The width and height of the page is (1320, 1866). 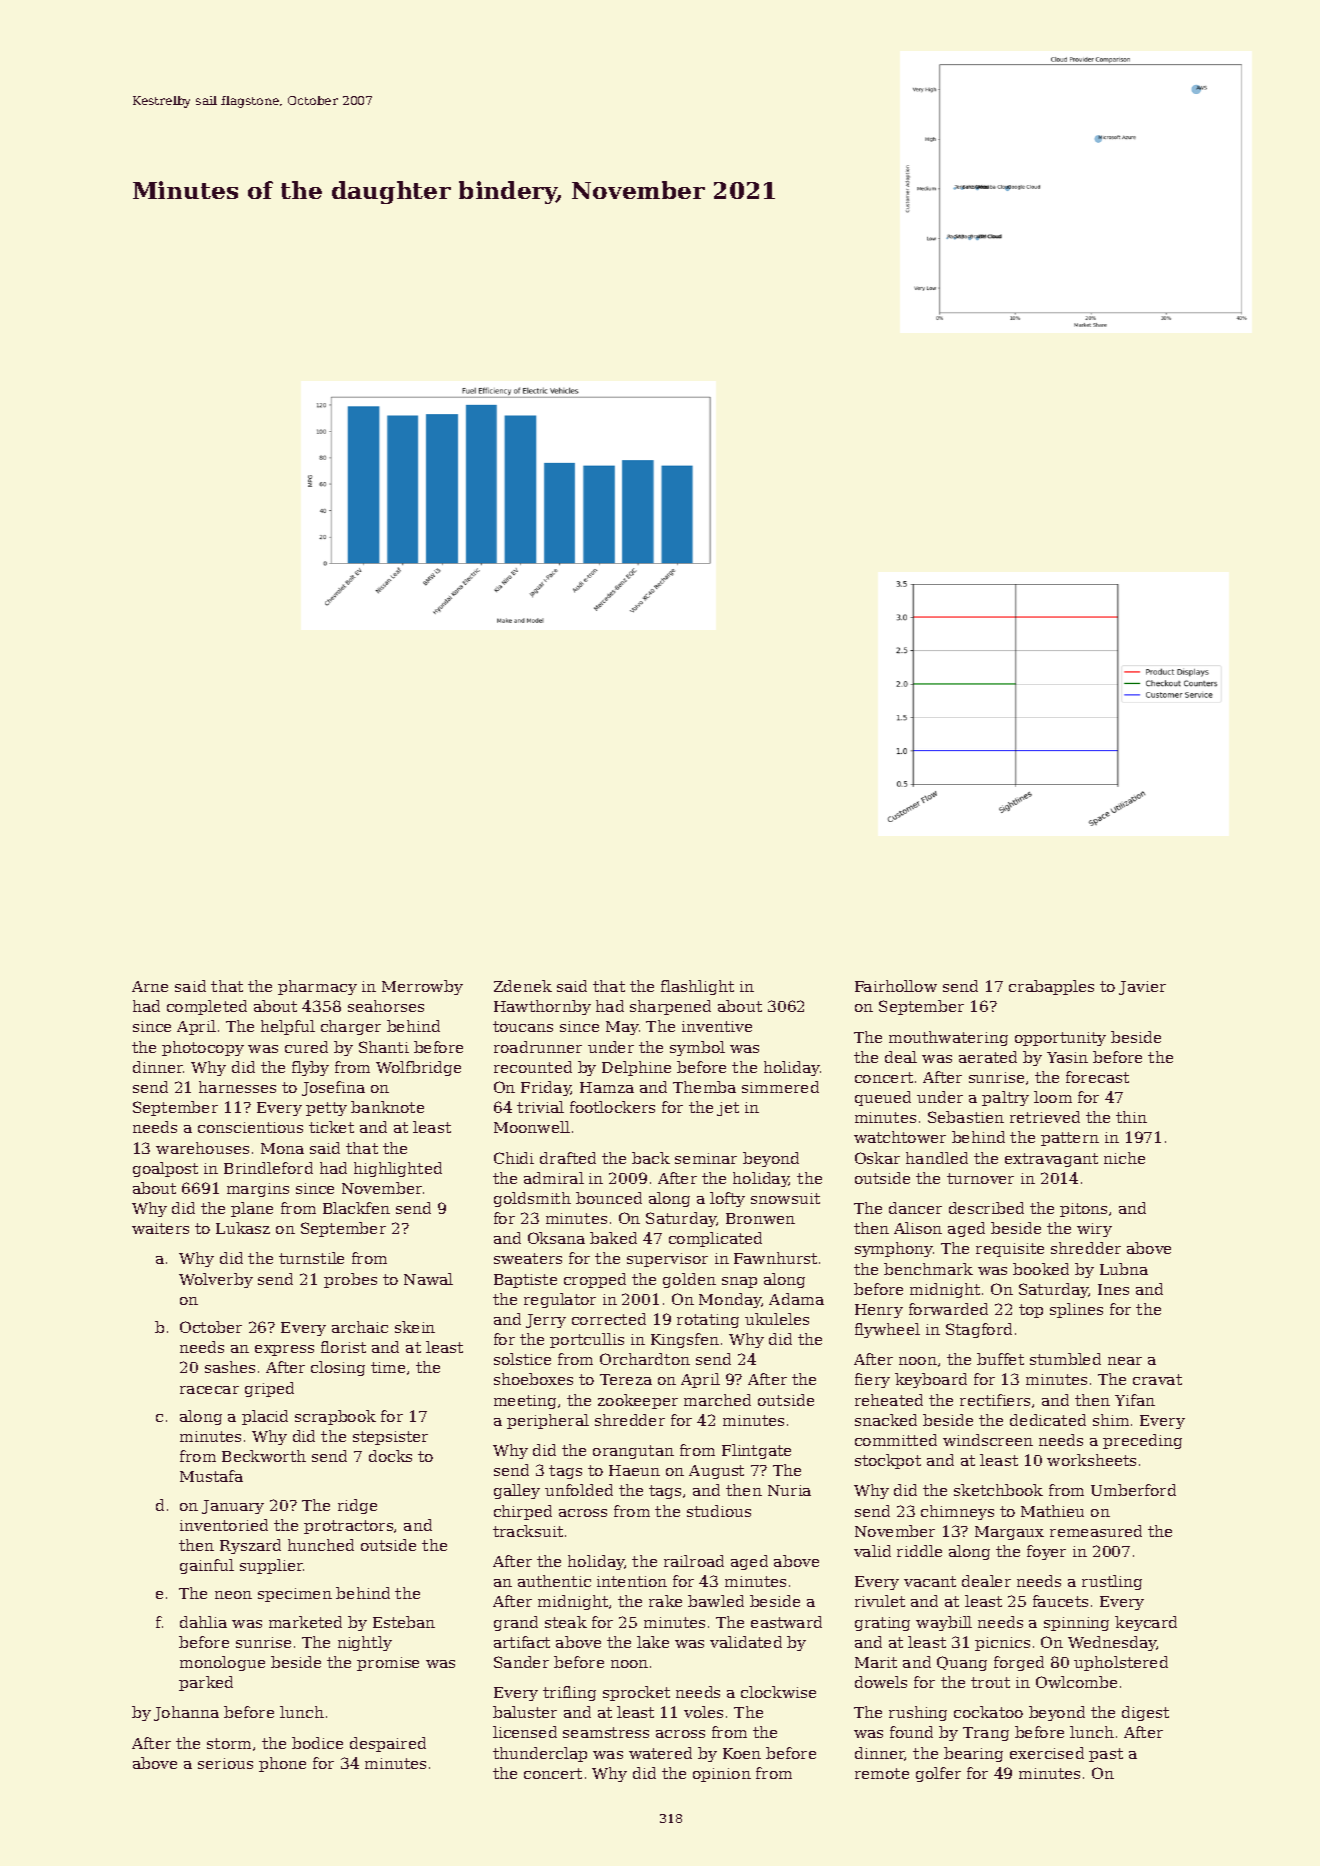 What do you see at coordinates (207, 1007) in the page?
I see `completed` at bounding box center [207, 1007].
